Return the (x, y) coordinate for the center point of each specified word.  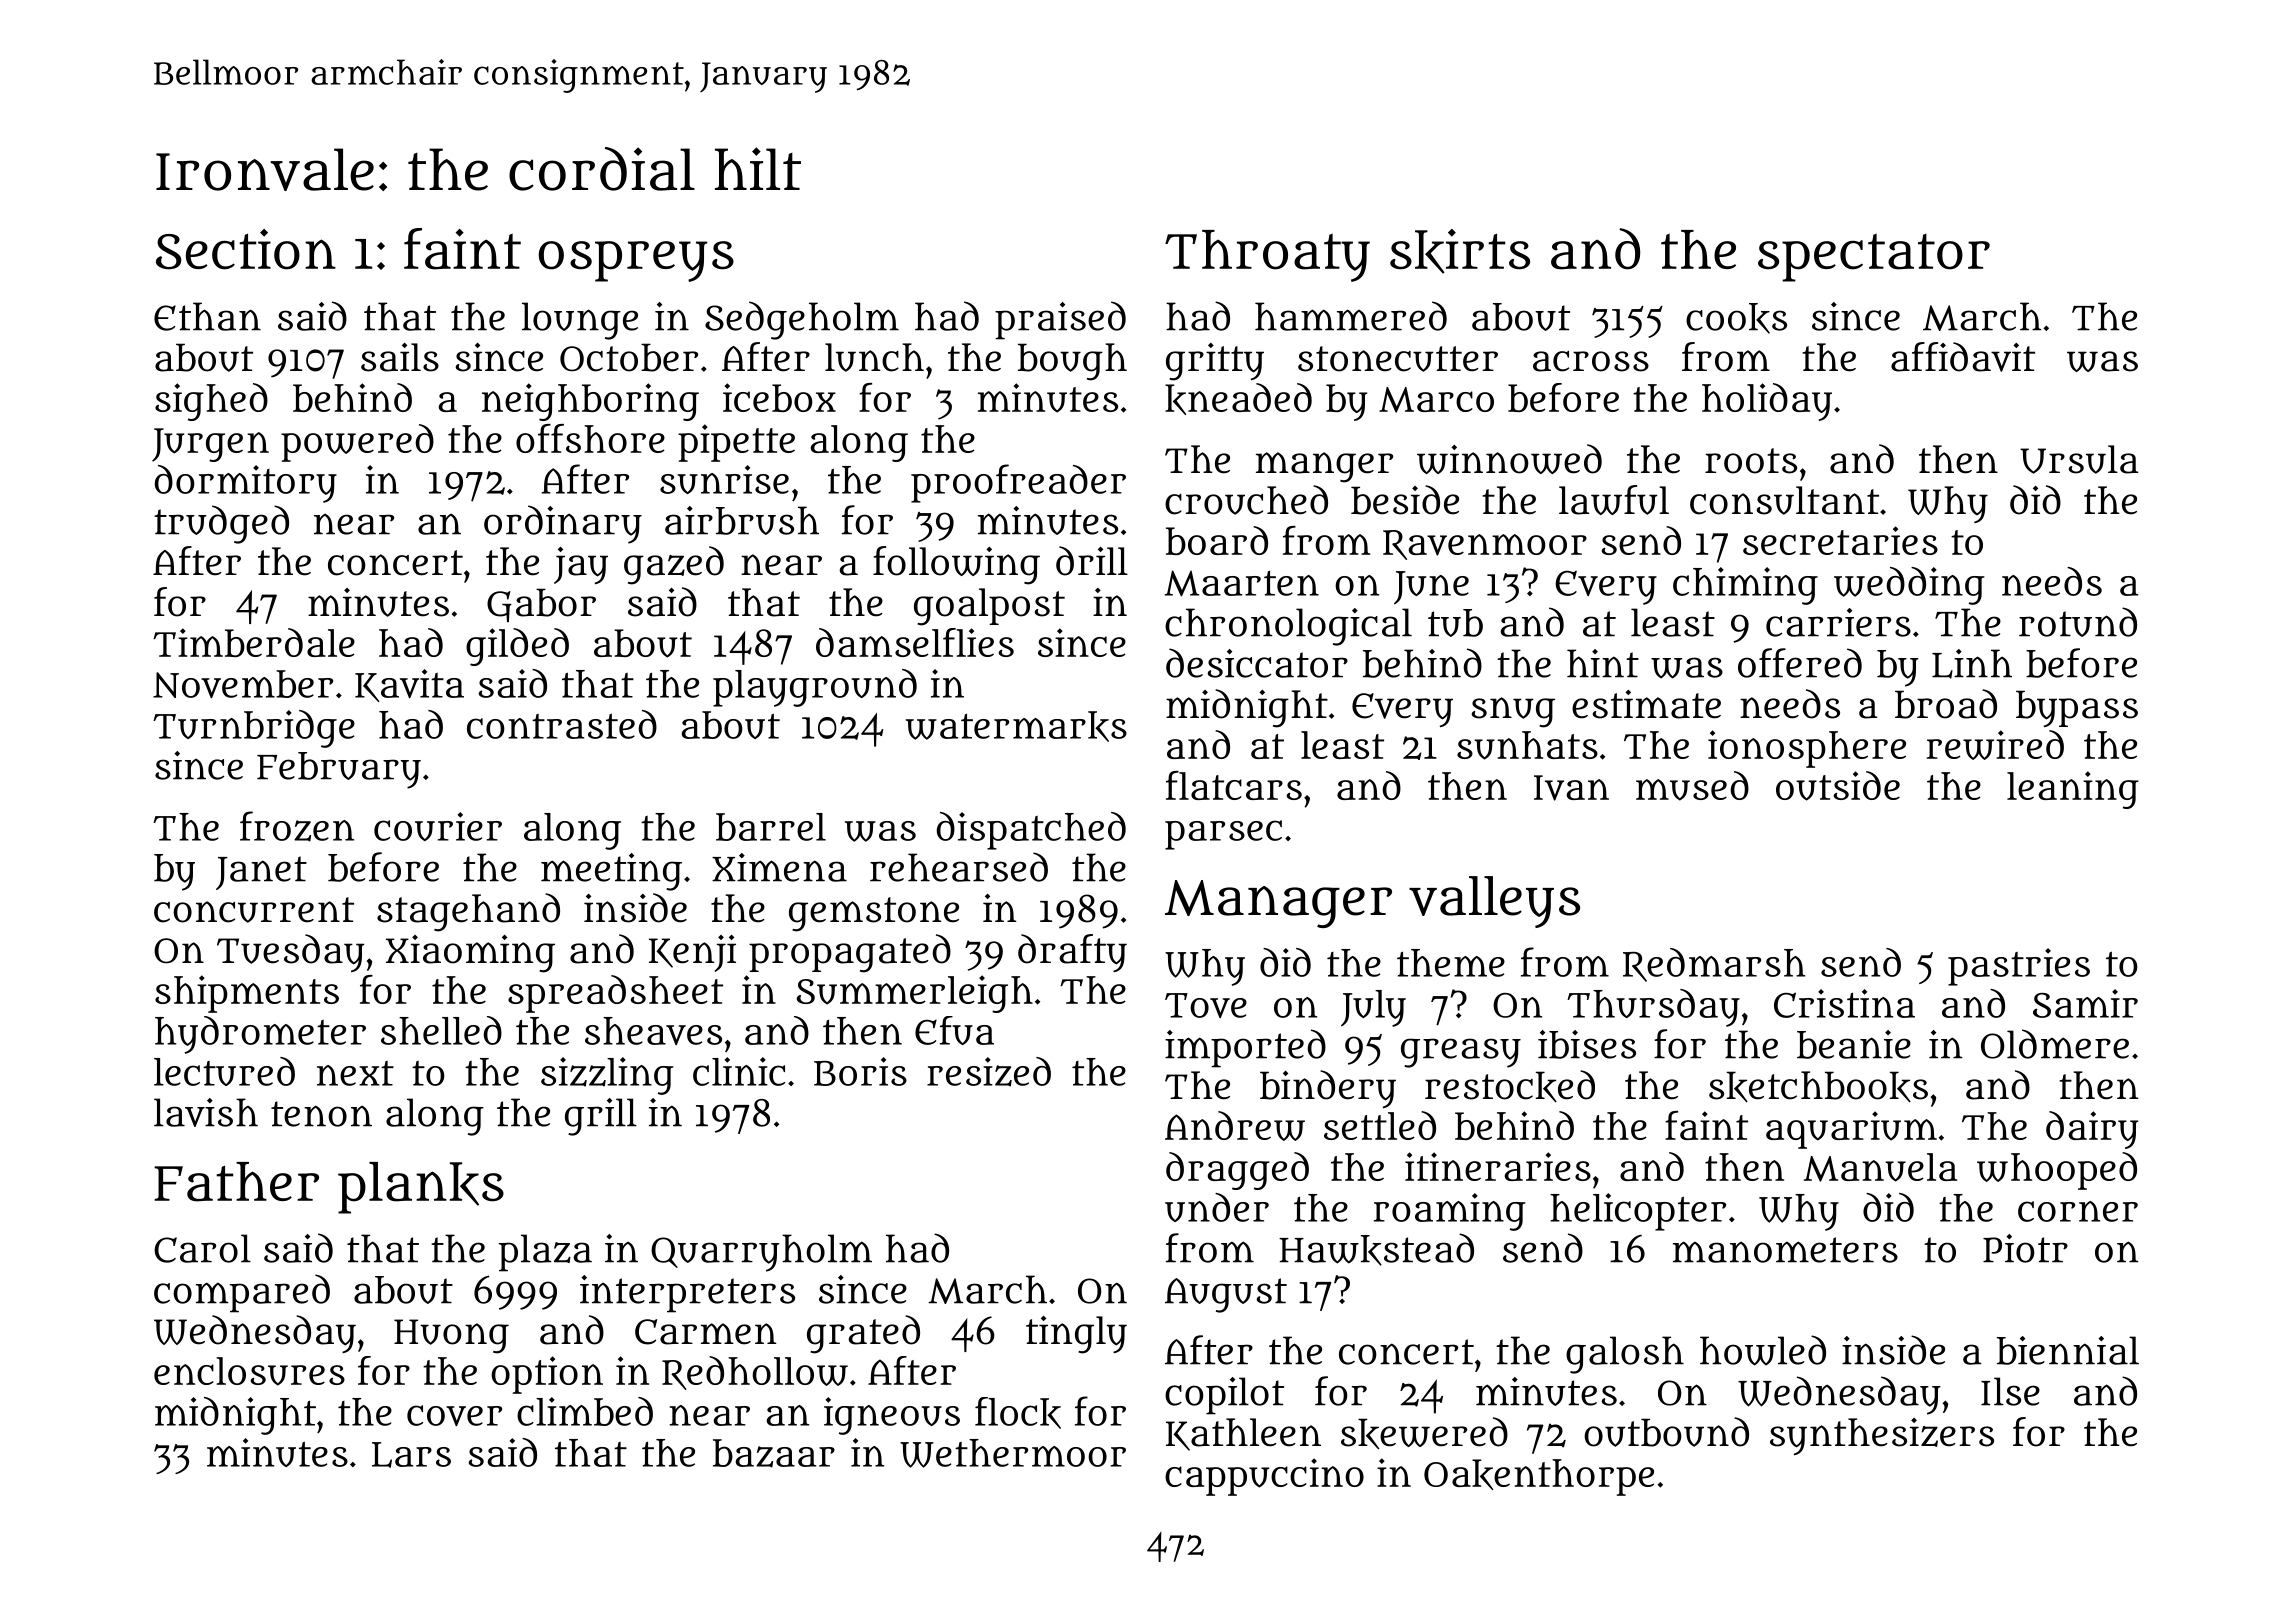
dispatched (1031, 831)
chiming (1745, 586)
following (956, 565)
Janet (261, 873)
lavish (206, 1112)
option (547, 1375)
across (1591, 361)
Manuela (1880, 1167)
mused (1692, 786)
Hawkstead (1376, 1249)
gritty (1215, 362)
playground (815, 688)
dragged (1237, 1171)
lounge (580, 321)
